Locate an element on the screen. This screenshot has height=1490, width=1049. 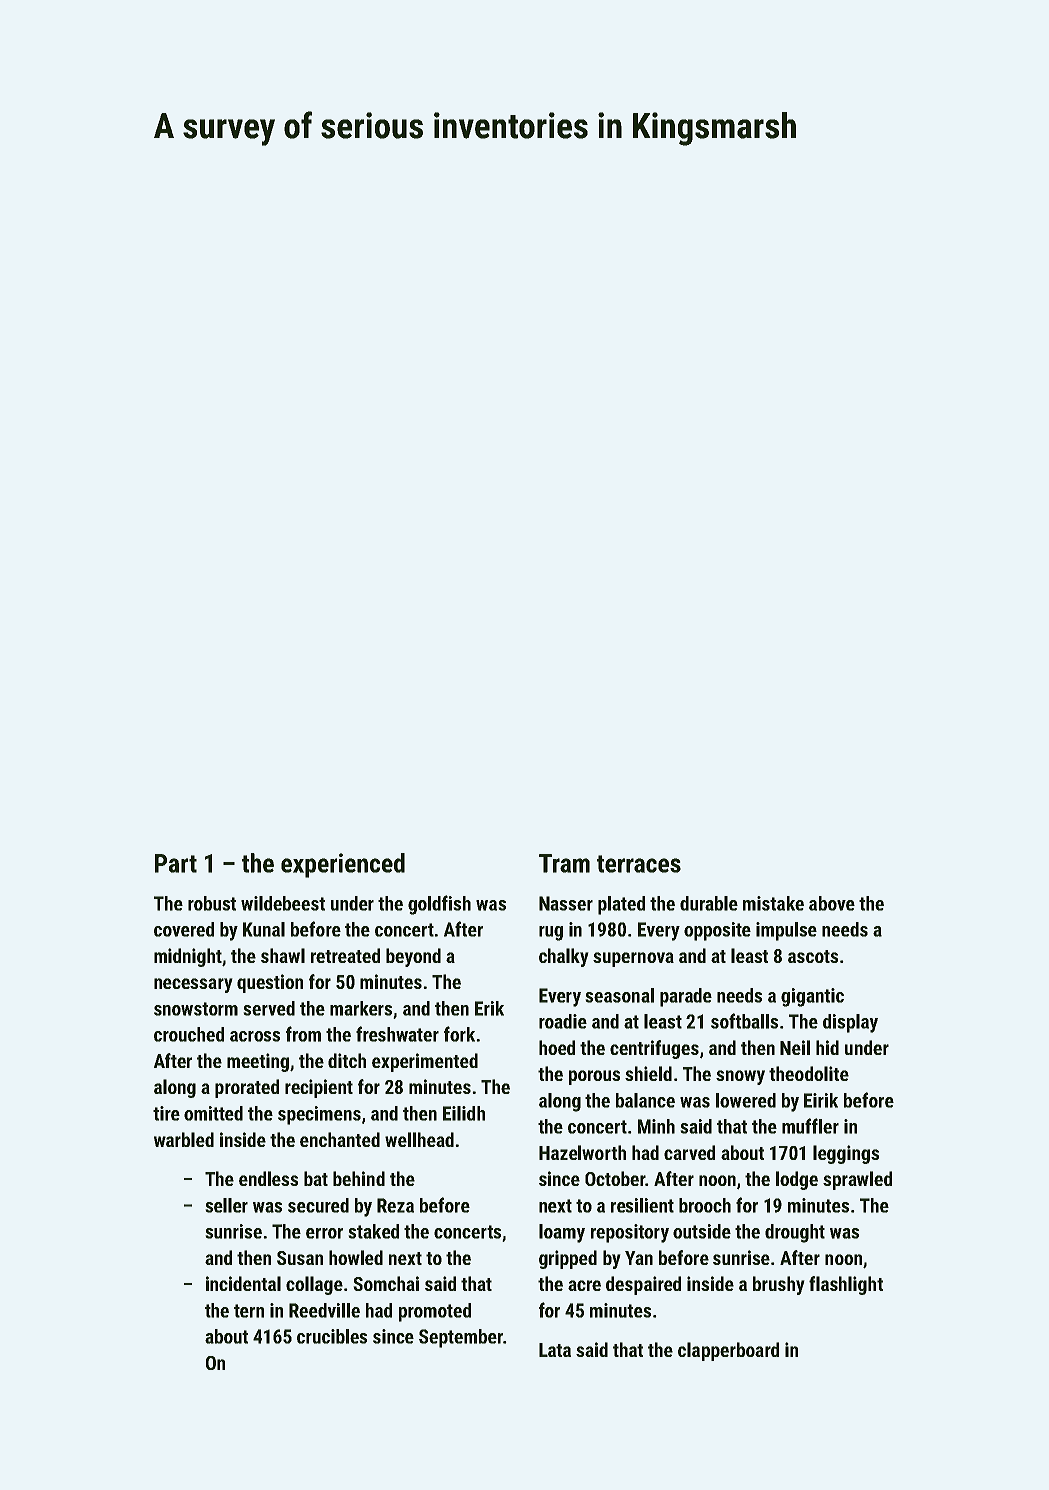
Part is located at coordinates (176, 863).
